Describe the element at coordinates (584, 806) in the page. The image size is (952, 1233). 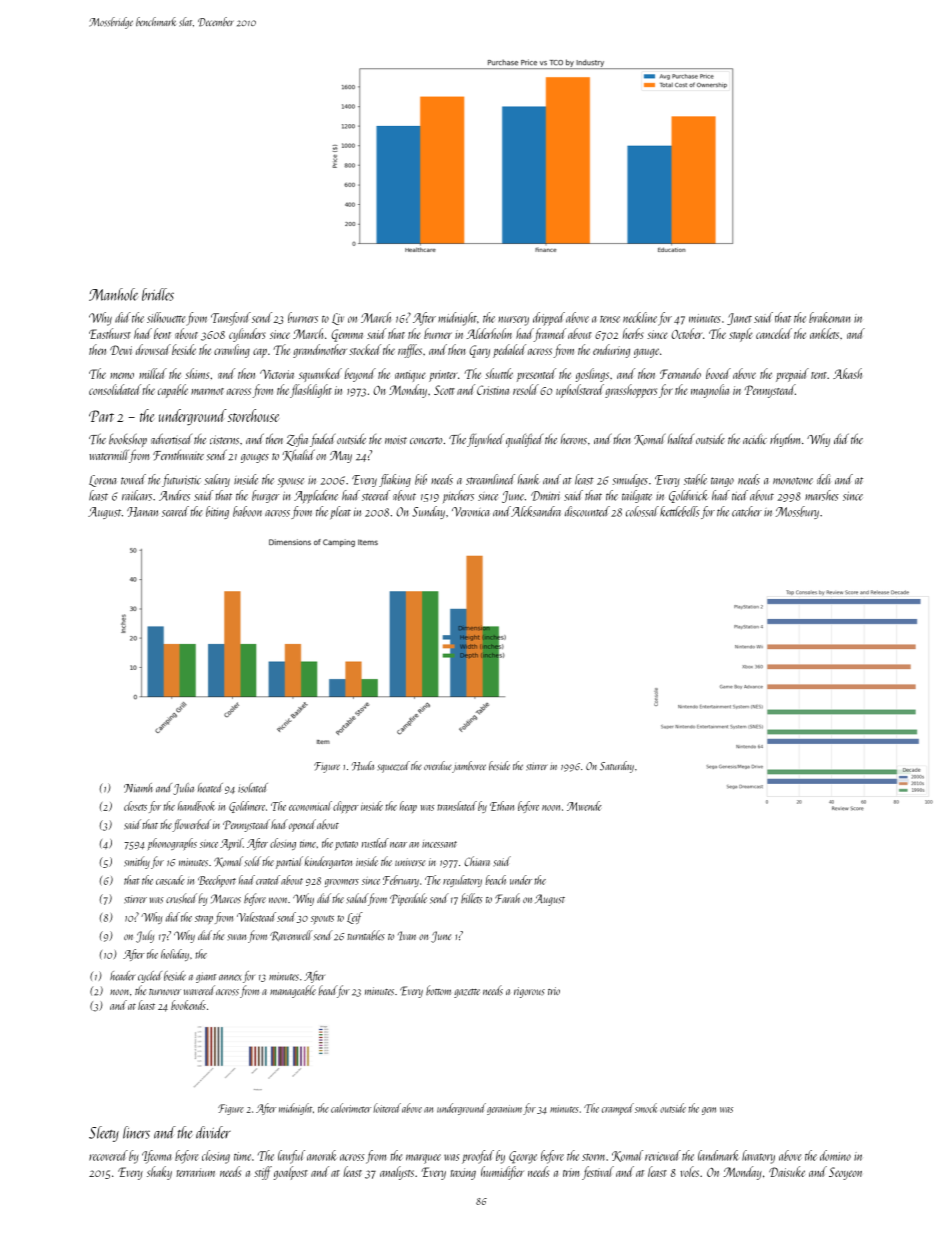
I see `Mwende` at that location.
